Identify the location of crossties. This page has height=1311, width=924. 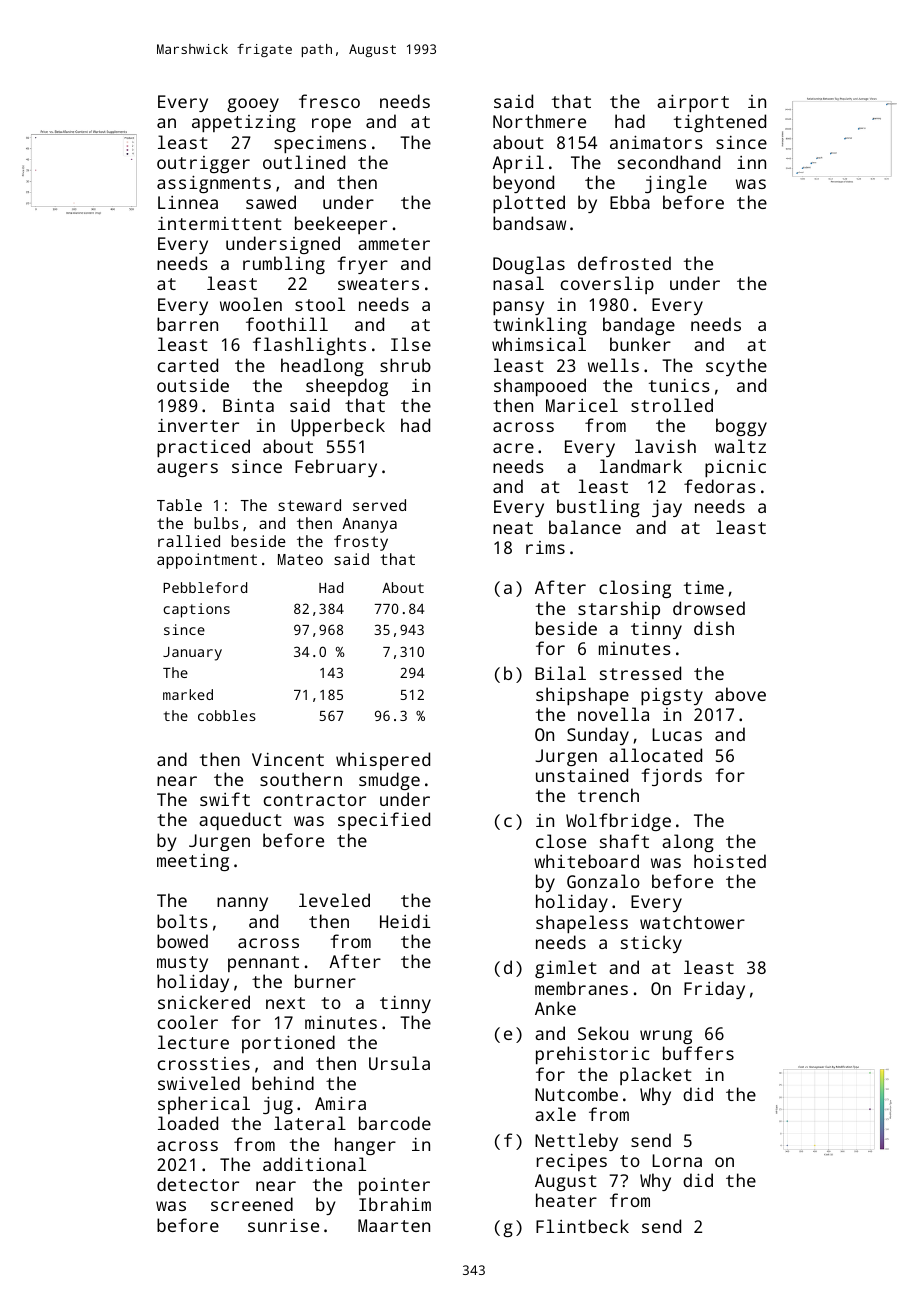
(204, 1063).
